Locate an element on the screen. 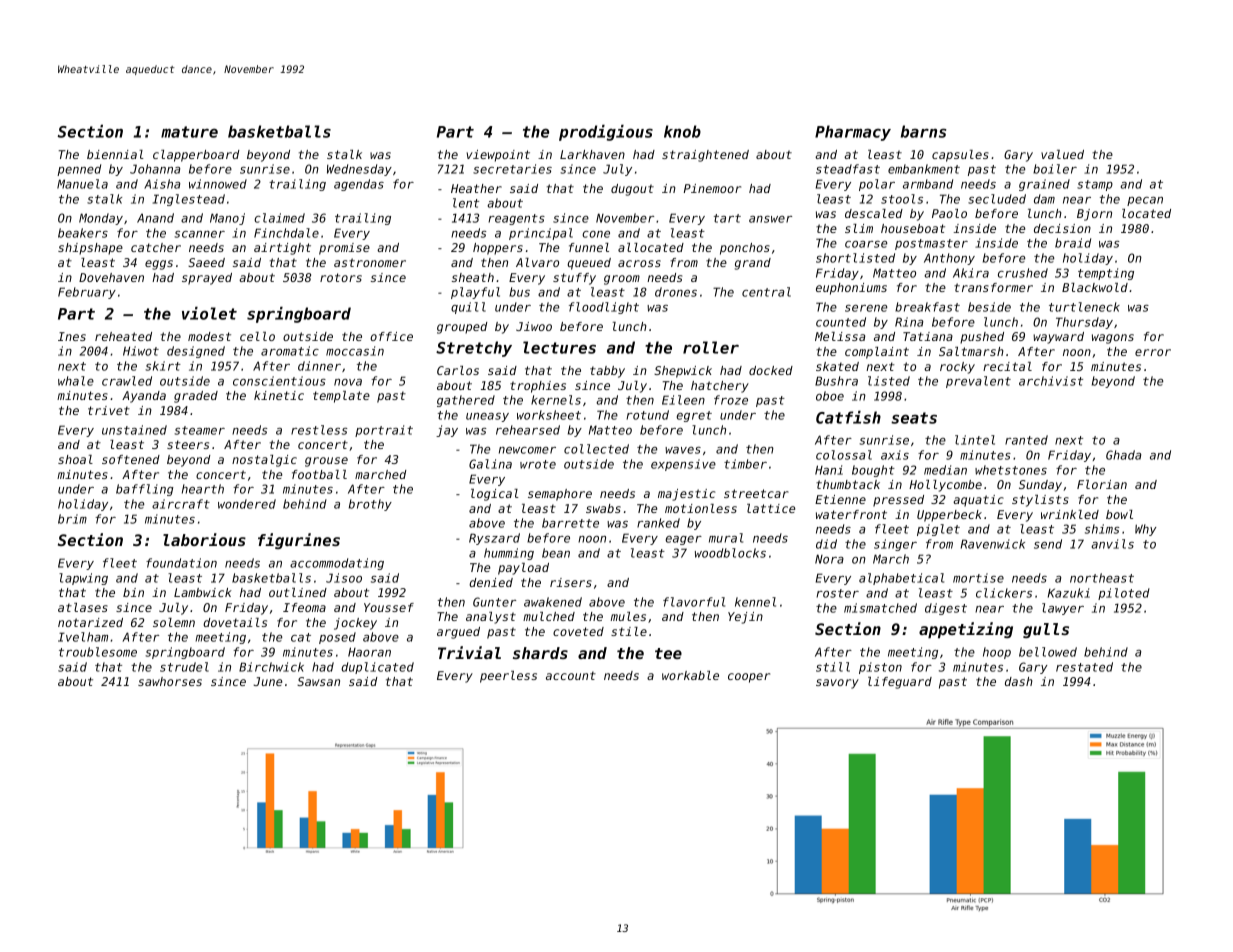  catcher is located at coordinates (156, 247).
